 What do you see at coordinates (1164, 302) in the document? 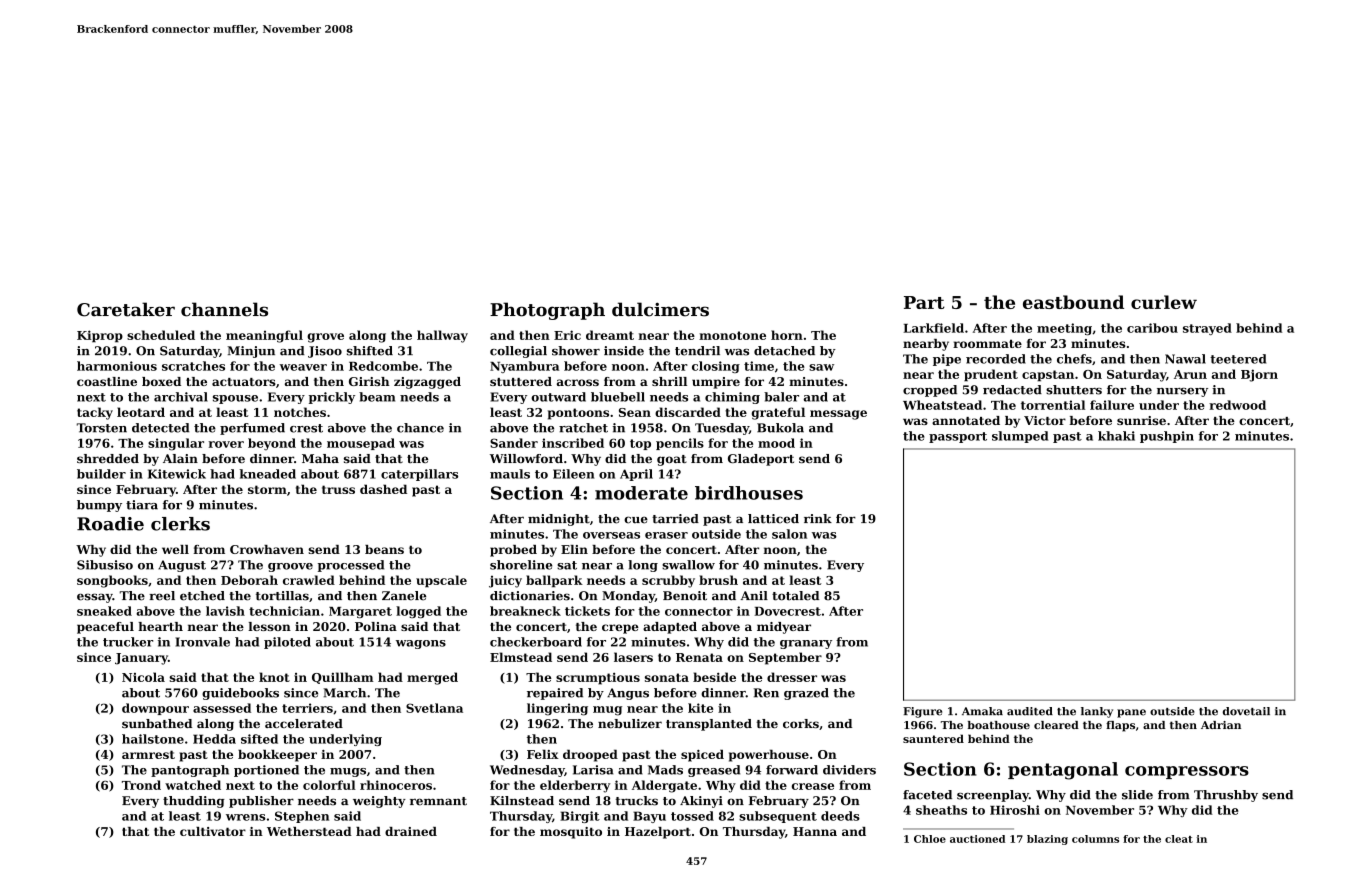
I see `curlew` at bounding box center [1164, 302].
